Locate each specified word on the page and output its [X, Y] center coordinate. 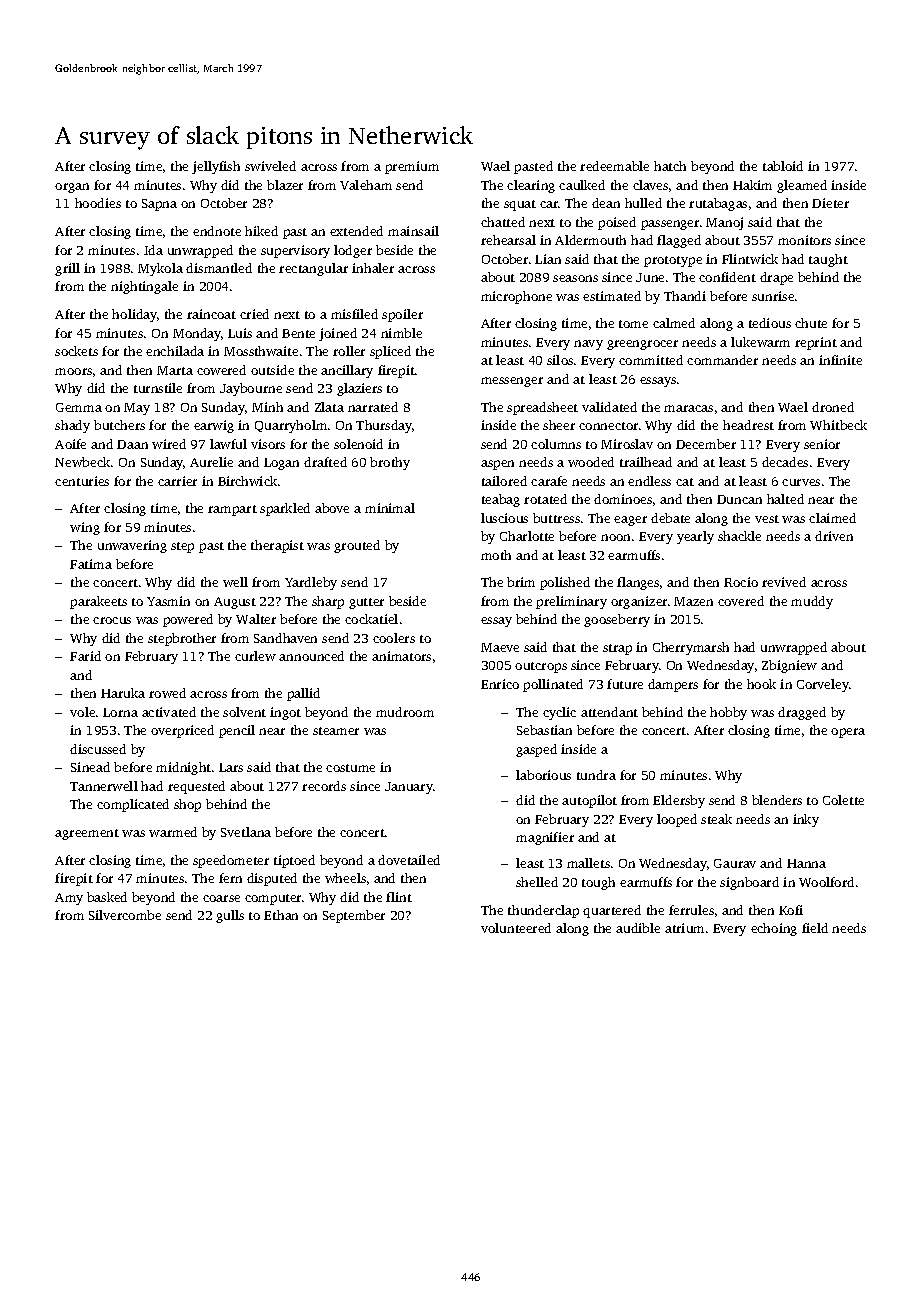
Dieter [830, 203]
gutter [366, 603]
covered [741, 601]
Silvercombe [125, 915]
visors [268, 444]
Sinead [90, 767]
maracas [688, 408]
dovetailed [409, 860]
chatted [503, 222]
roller [349, 351]
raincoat [211, 314]
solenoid [358, 444]
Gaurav [735, 863]
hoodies [98, 203]
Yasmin [168, 601]
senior [822, 444]
